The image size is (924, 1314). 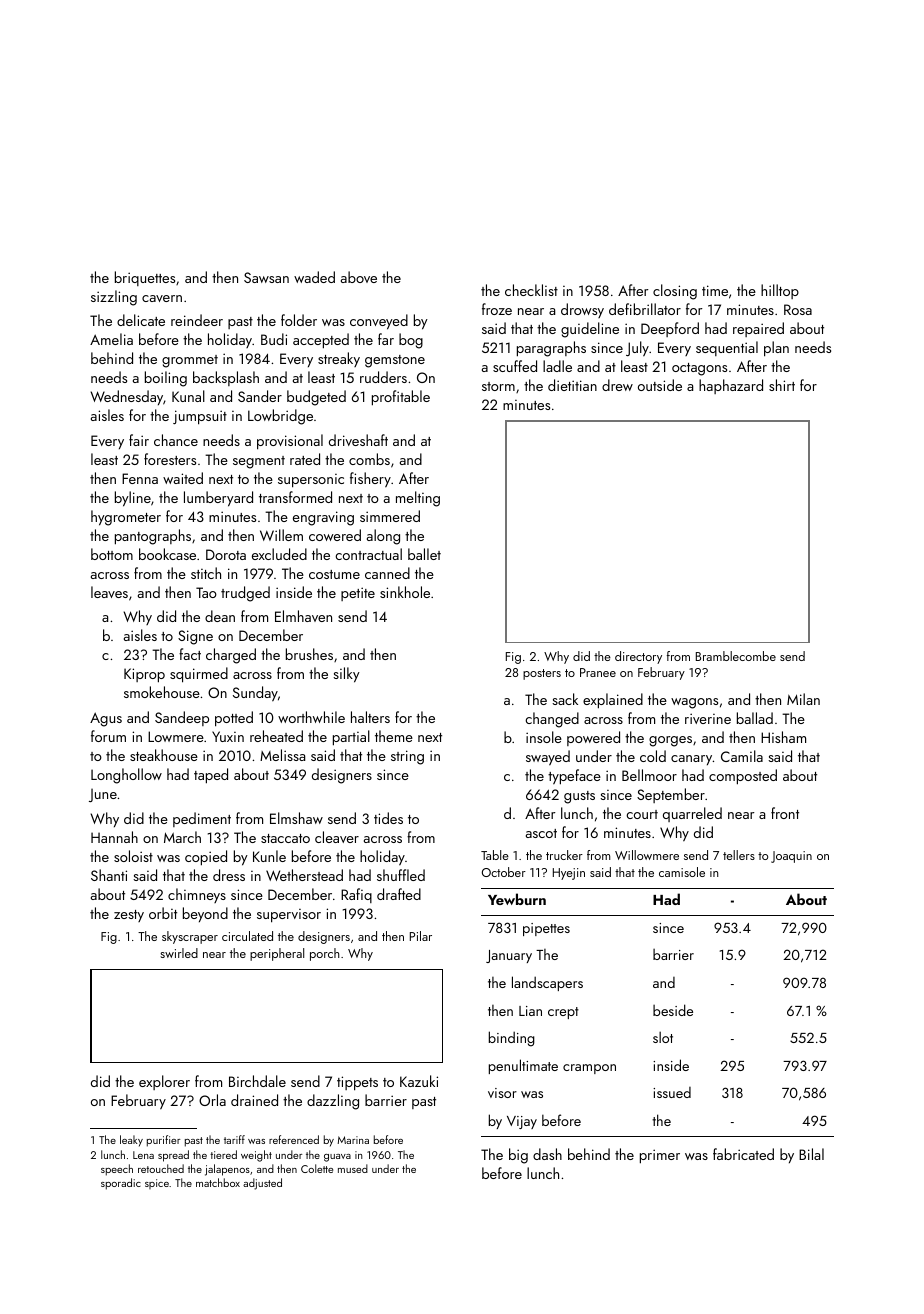 I want to click on shuffled, so click(x=401, y=875).
